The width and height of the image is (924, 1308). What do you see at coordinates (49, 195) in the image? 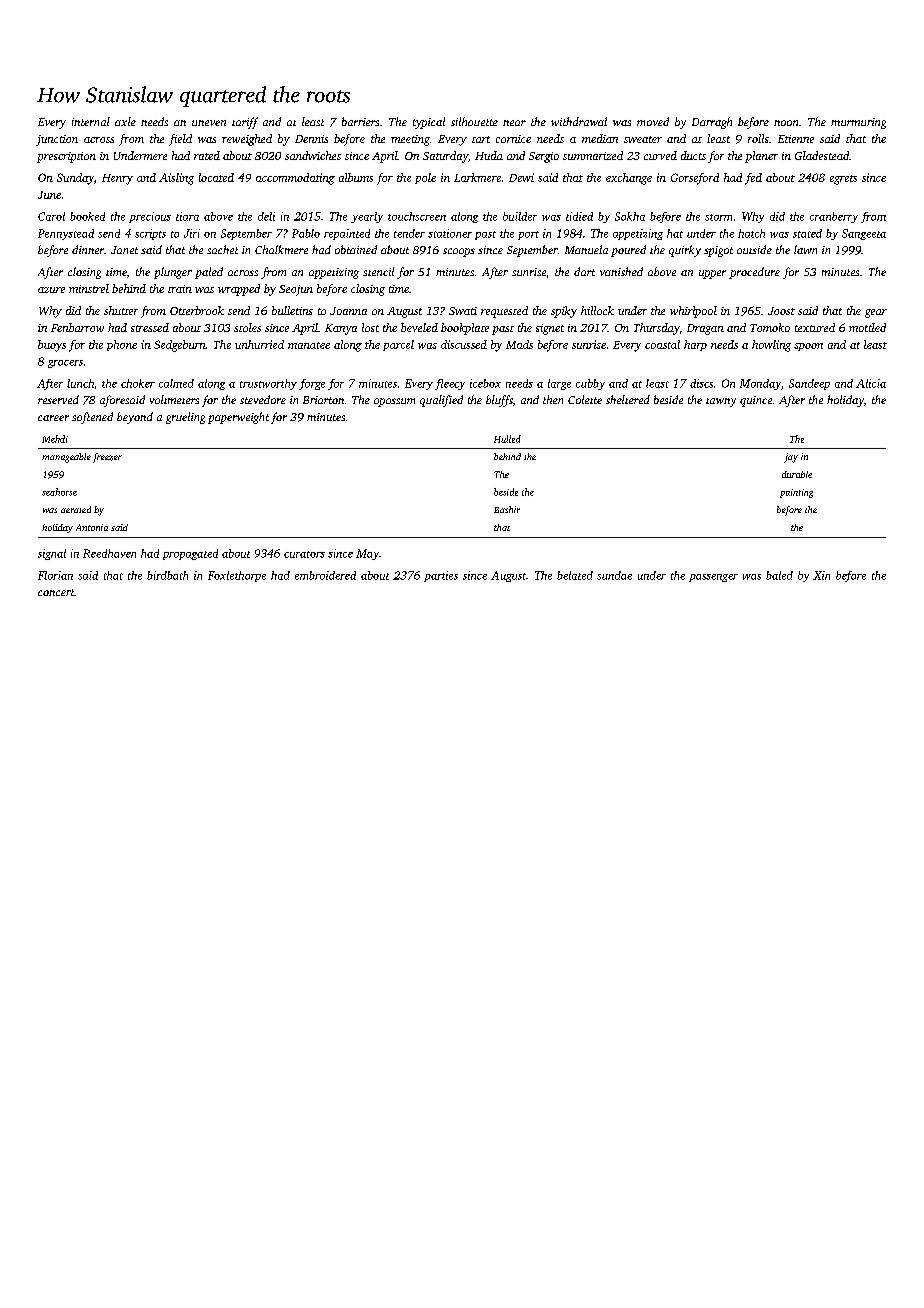
I see `June` at bounding box center [49, 195].
